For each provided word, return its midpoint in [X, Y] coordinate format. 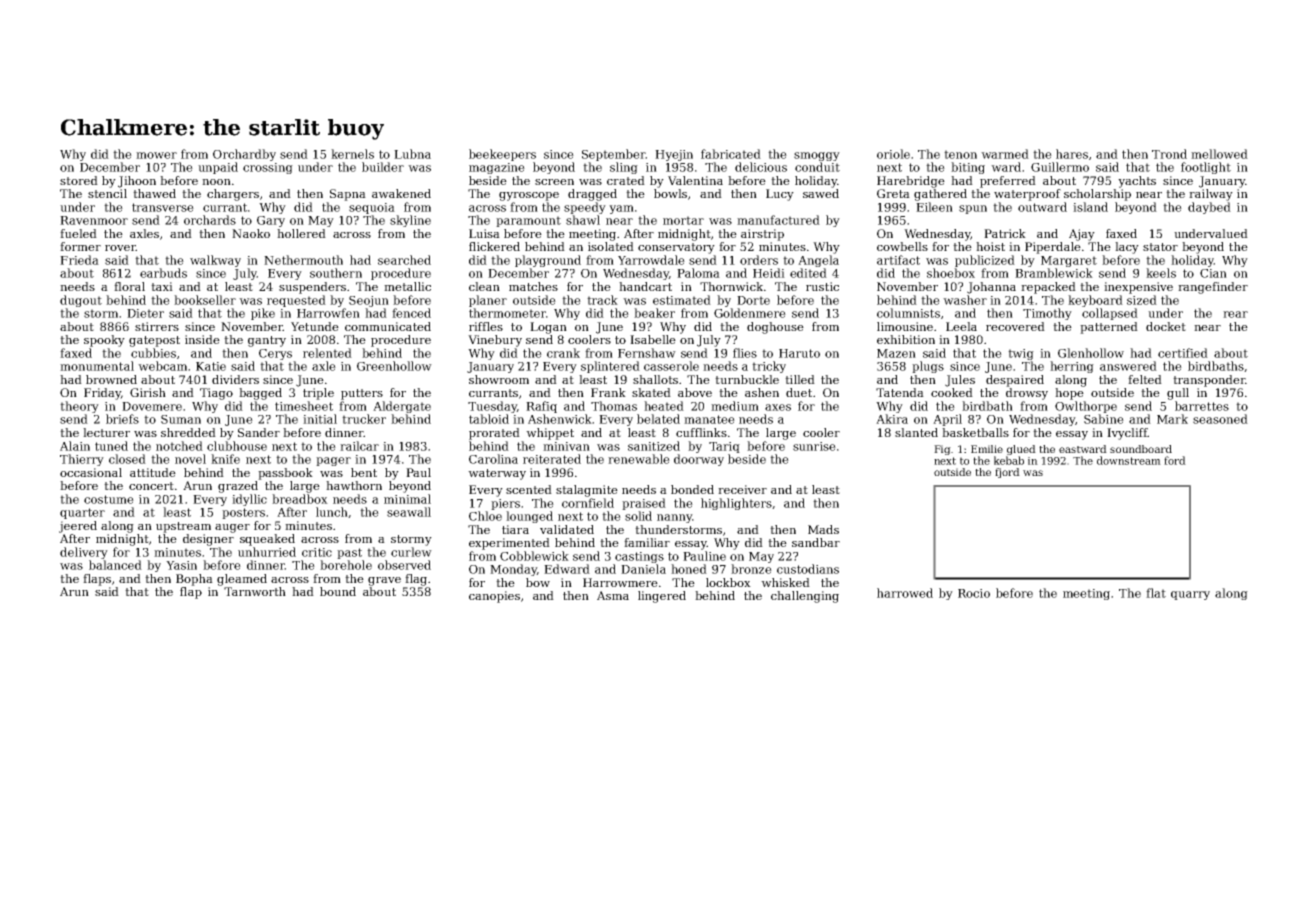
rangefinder [1213, 288]
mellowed [1219, 154]
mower [156, 155]
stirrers [157, 326]
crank [563, 353]
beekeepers [502, 155]
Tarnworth [255, 591]
